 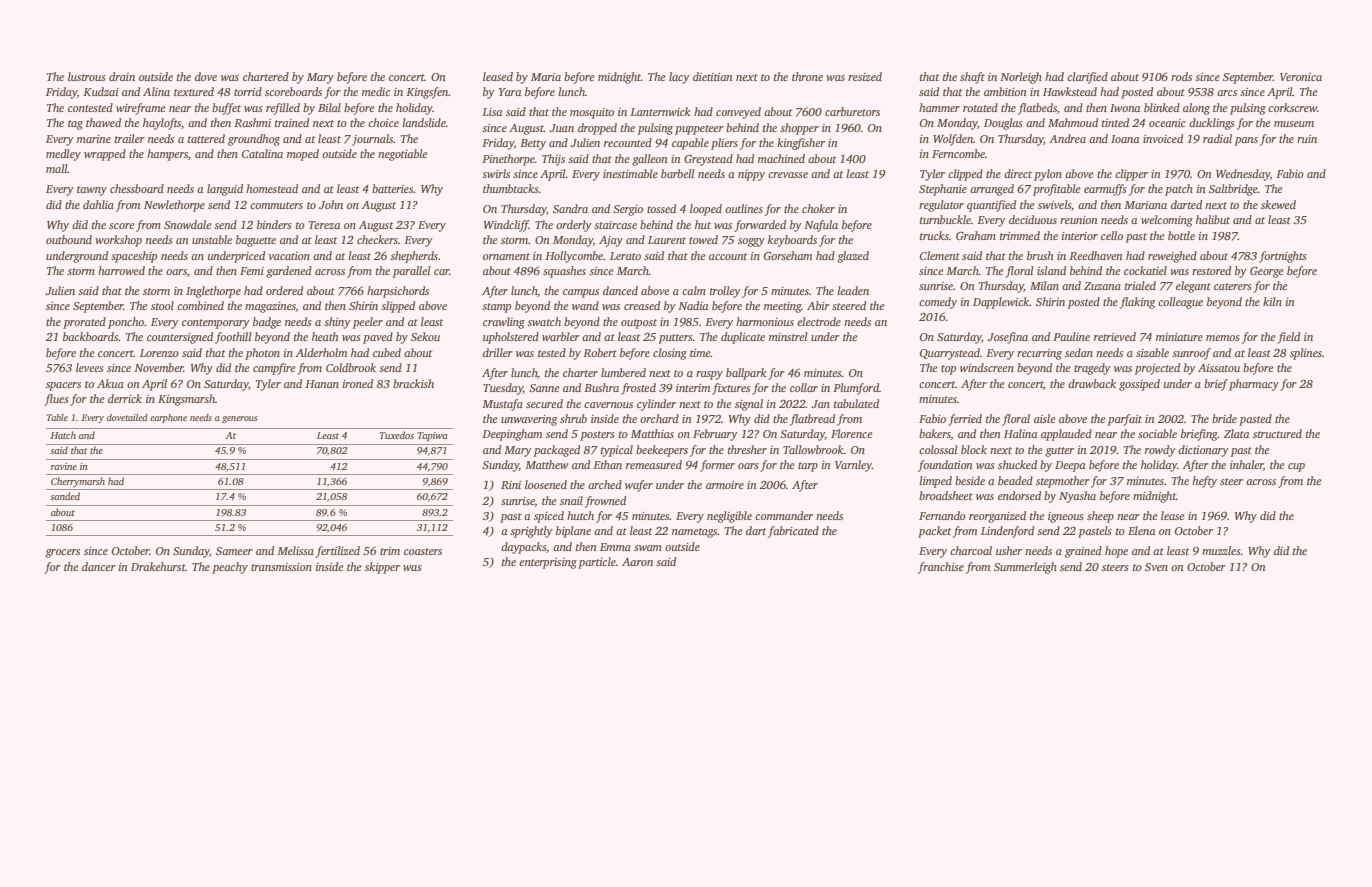 What do you see at coordinates (724, 144) in the screenshot?
I see `pliers` at bounding box center [724, 144].
